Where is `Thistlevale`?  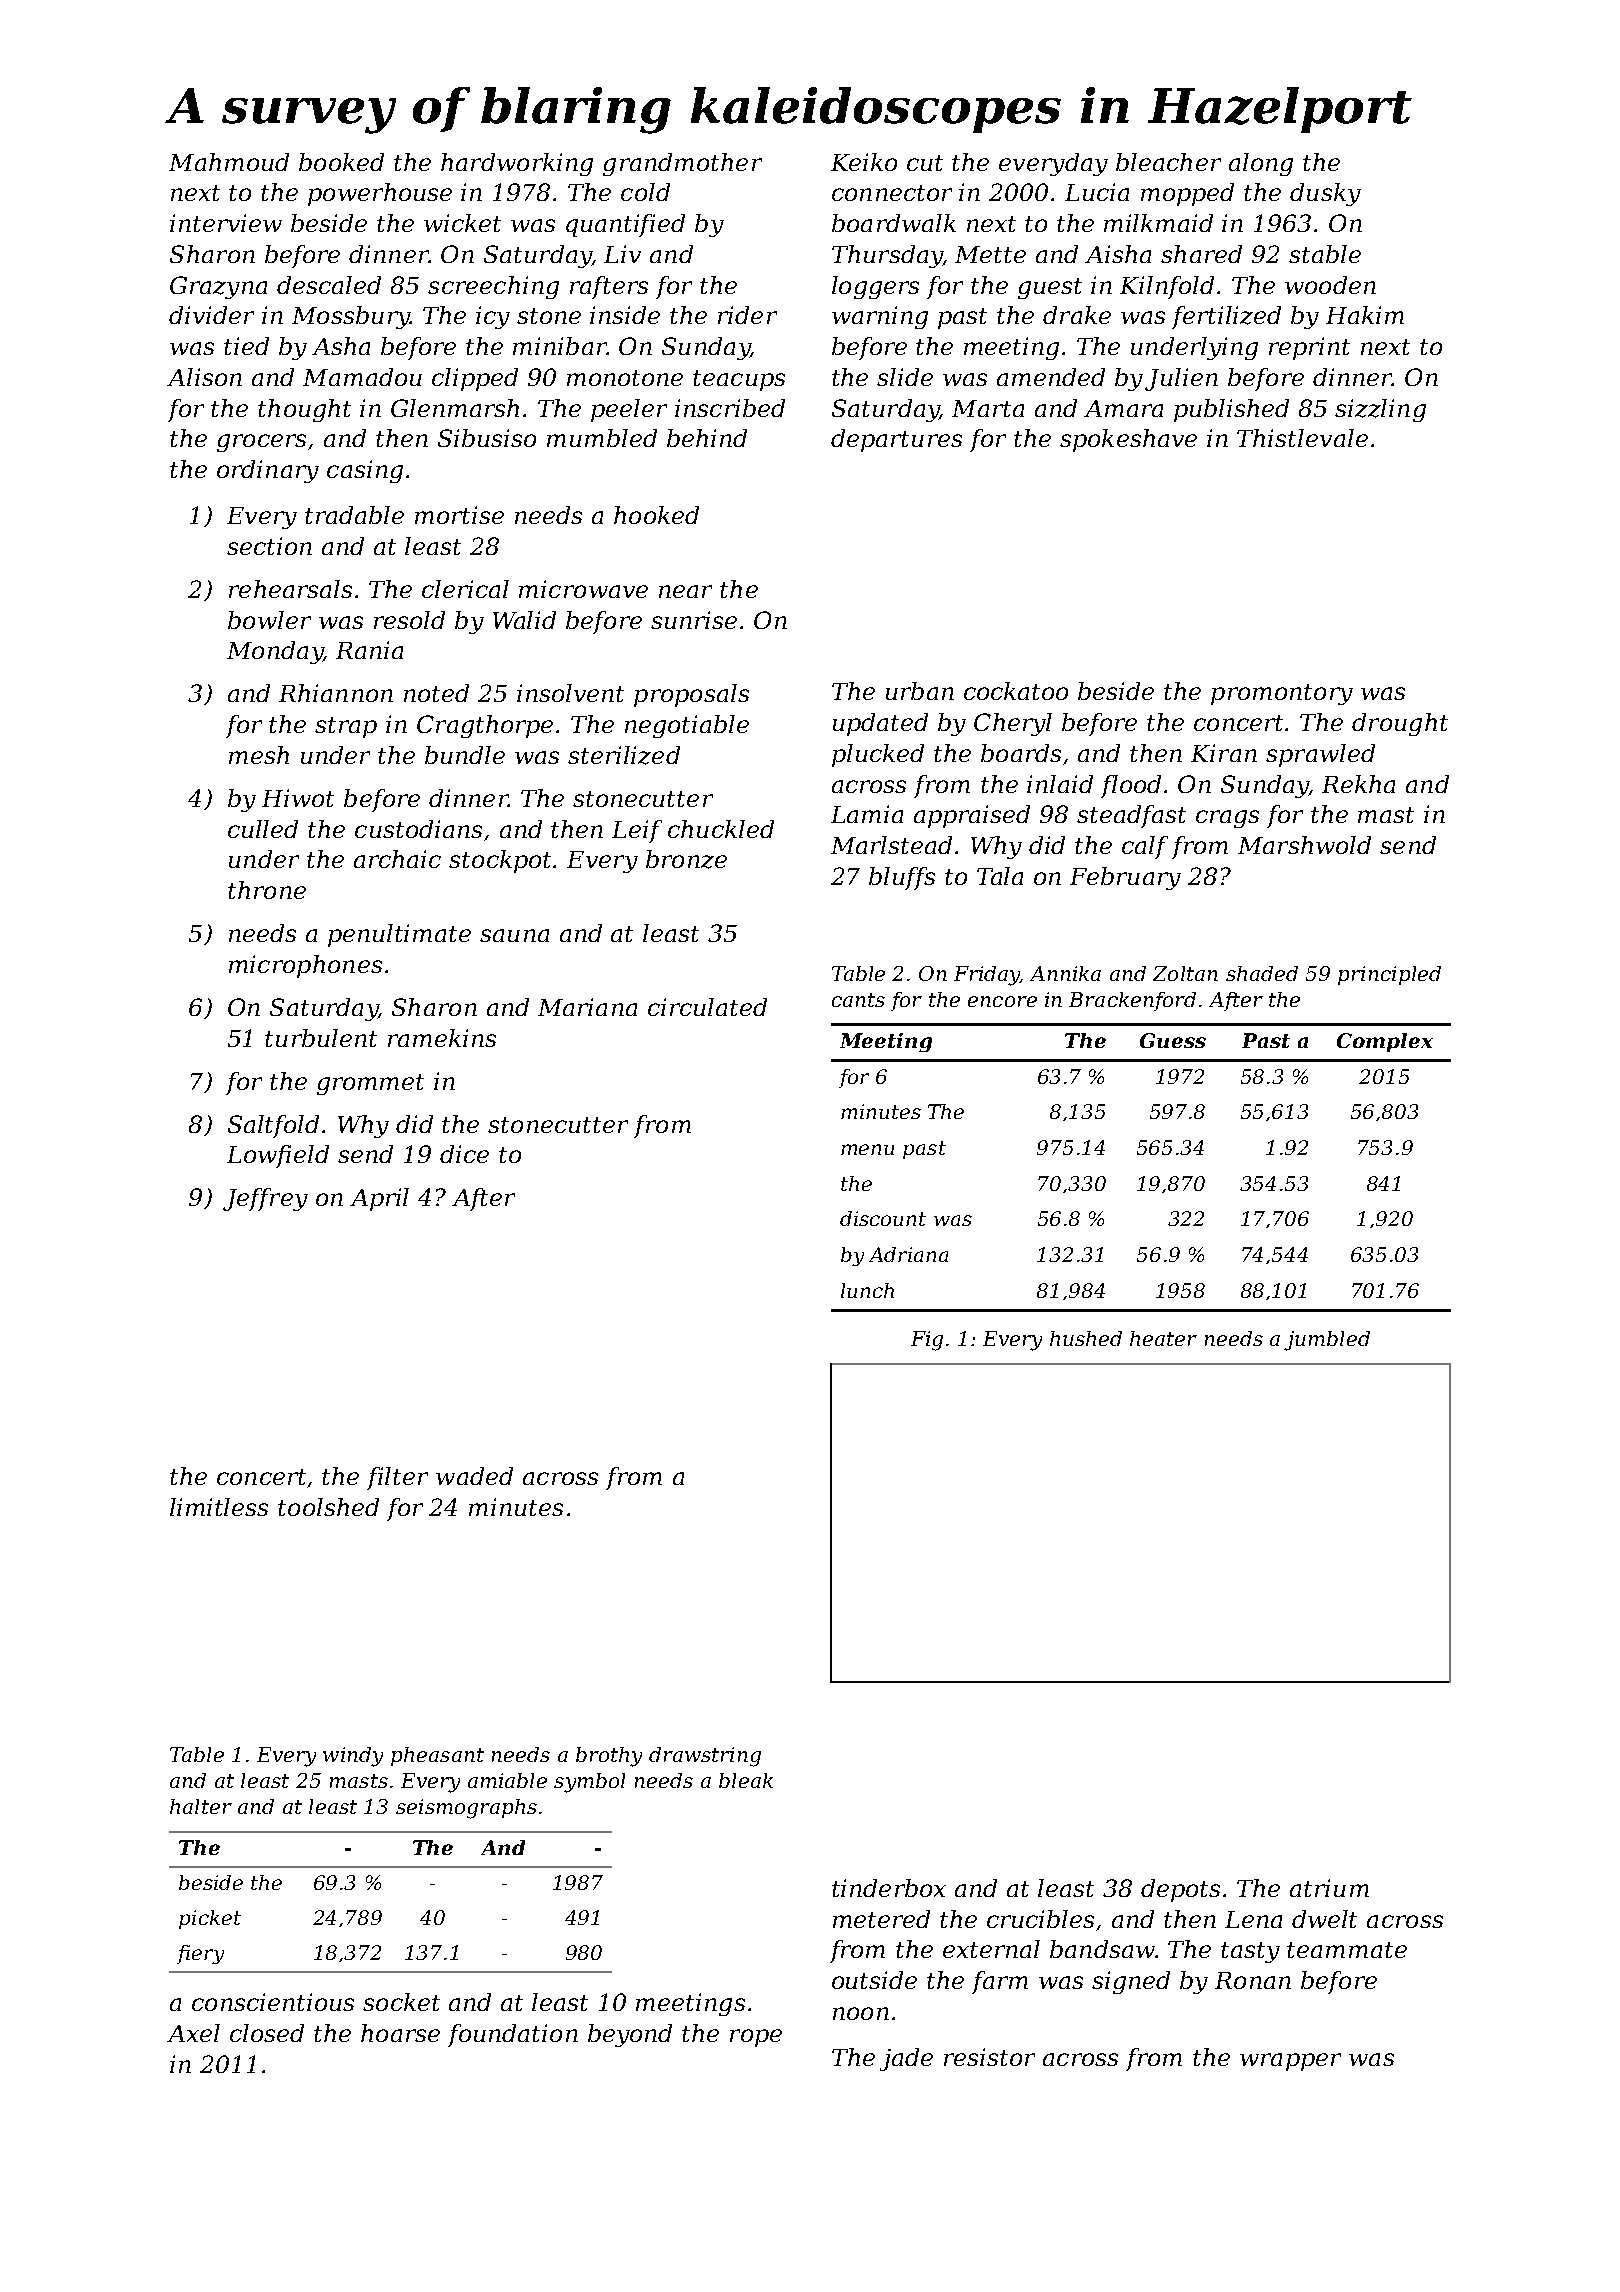
Thistlevale is located at coordinates (1302, 438).
